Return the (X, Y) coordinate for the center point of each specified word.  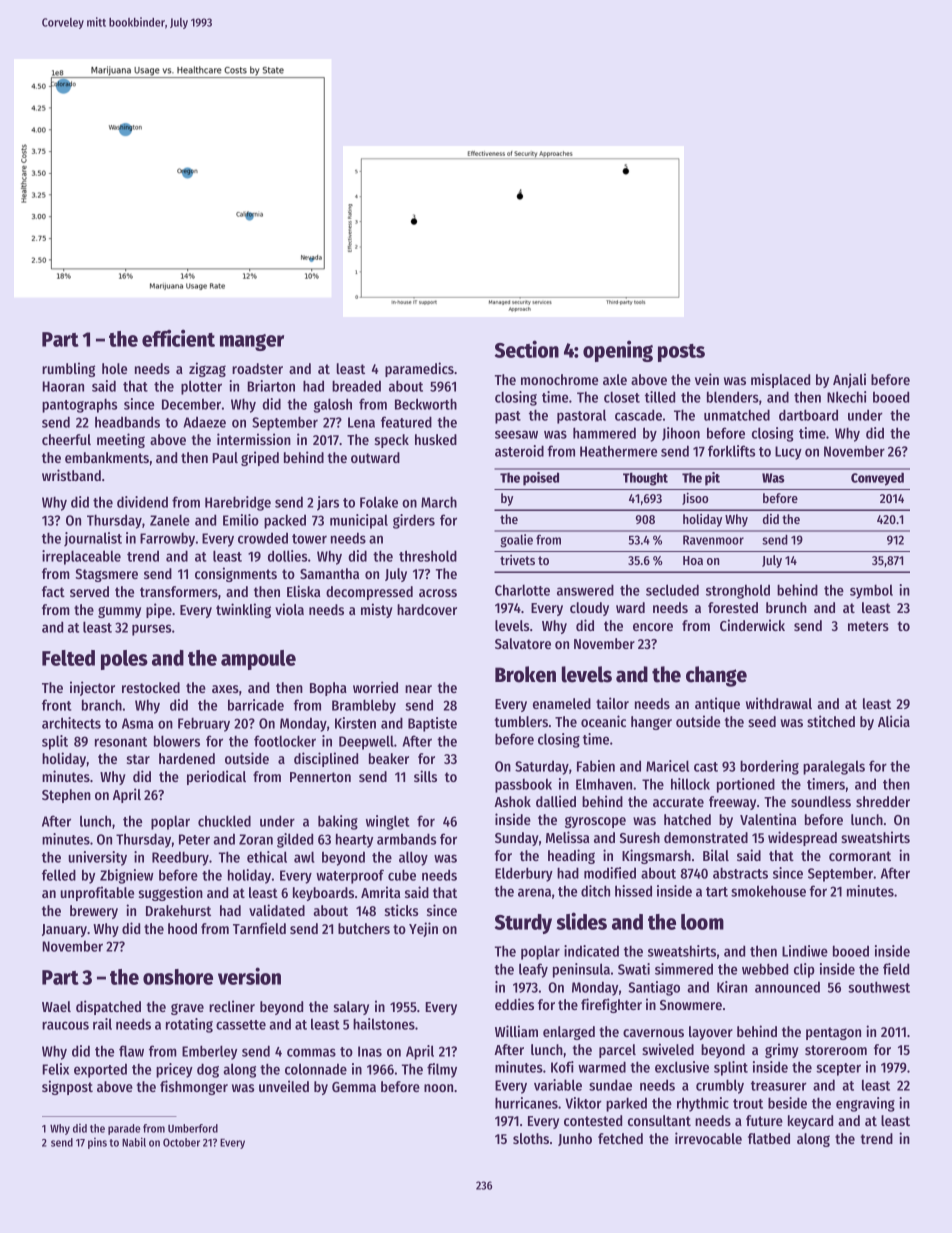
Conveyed (877, 479)
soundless (821, 801)
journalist (93, 539)
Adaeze (204, 422)
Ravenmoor (713, 540)
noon (438, 1088)
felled (59, 875)
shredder (883, 801)
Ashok (512, 801)
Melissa (567, 837)
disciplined (326, 759)
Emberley (209, 1052)
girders (414, 521)
